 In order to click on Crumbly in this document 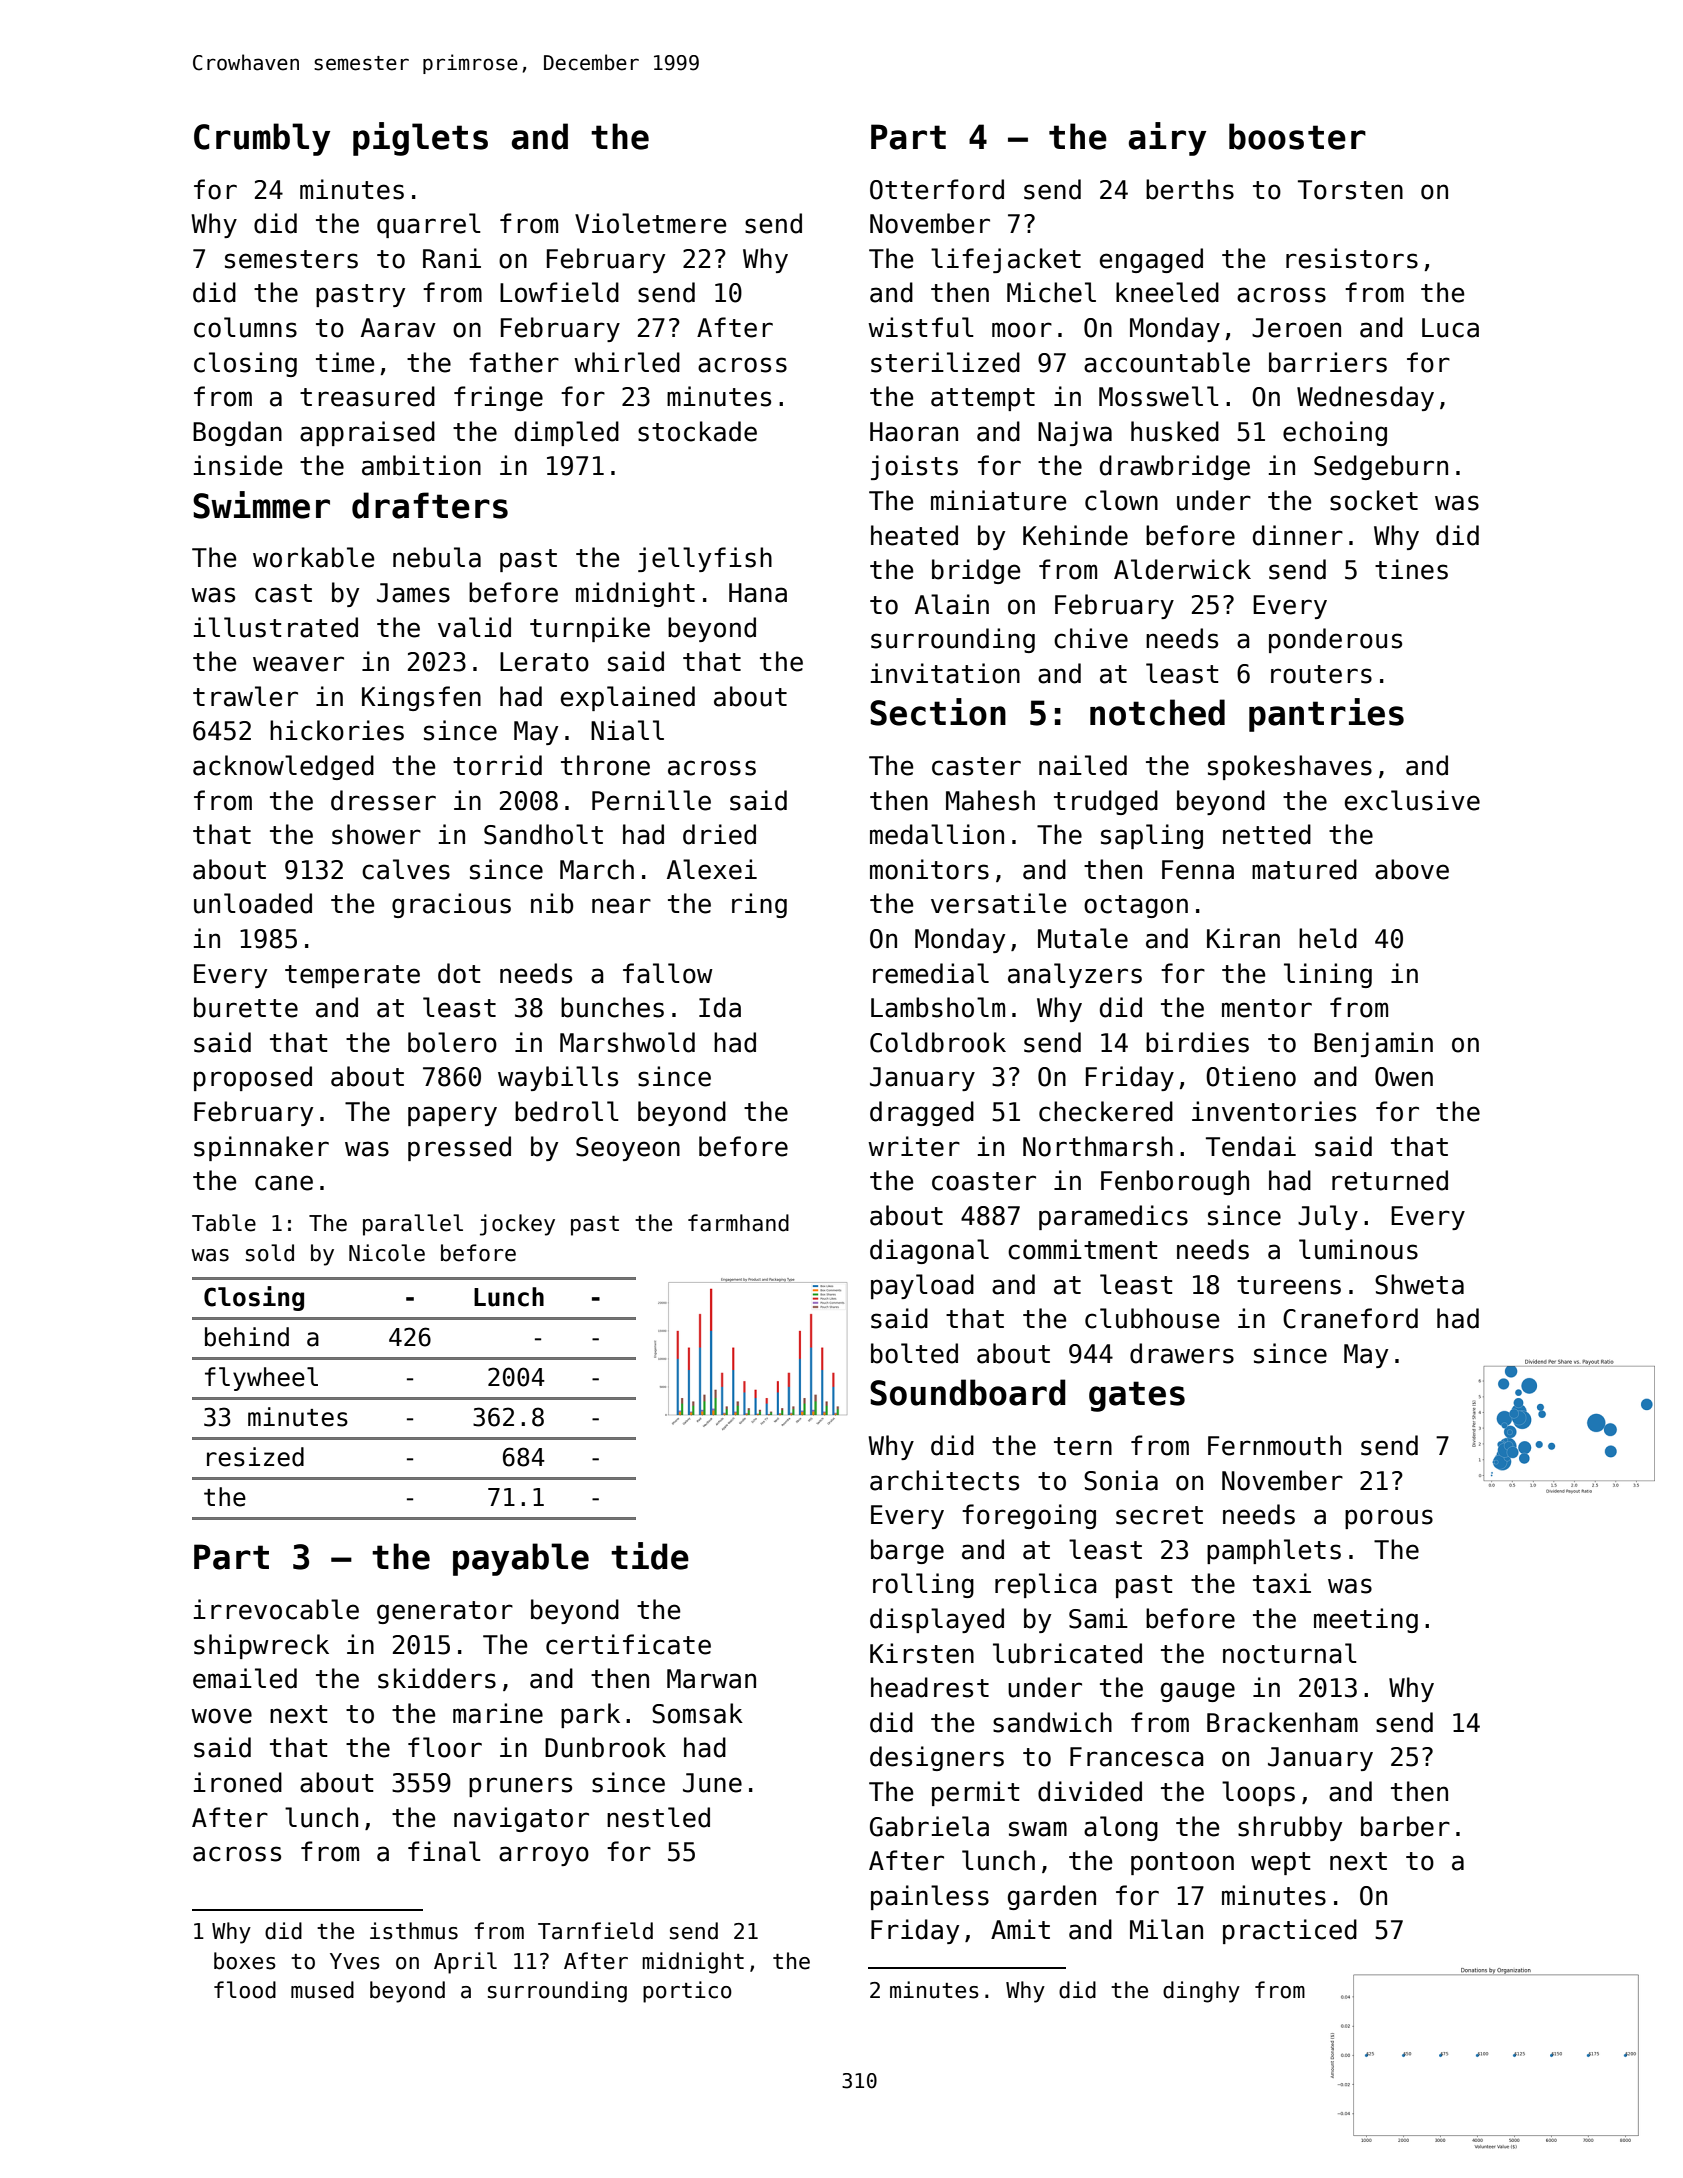, I will do `click(262, 139)`.
